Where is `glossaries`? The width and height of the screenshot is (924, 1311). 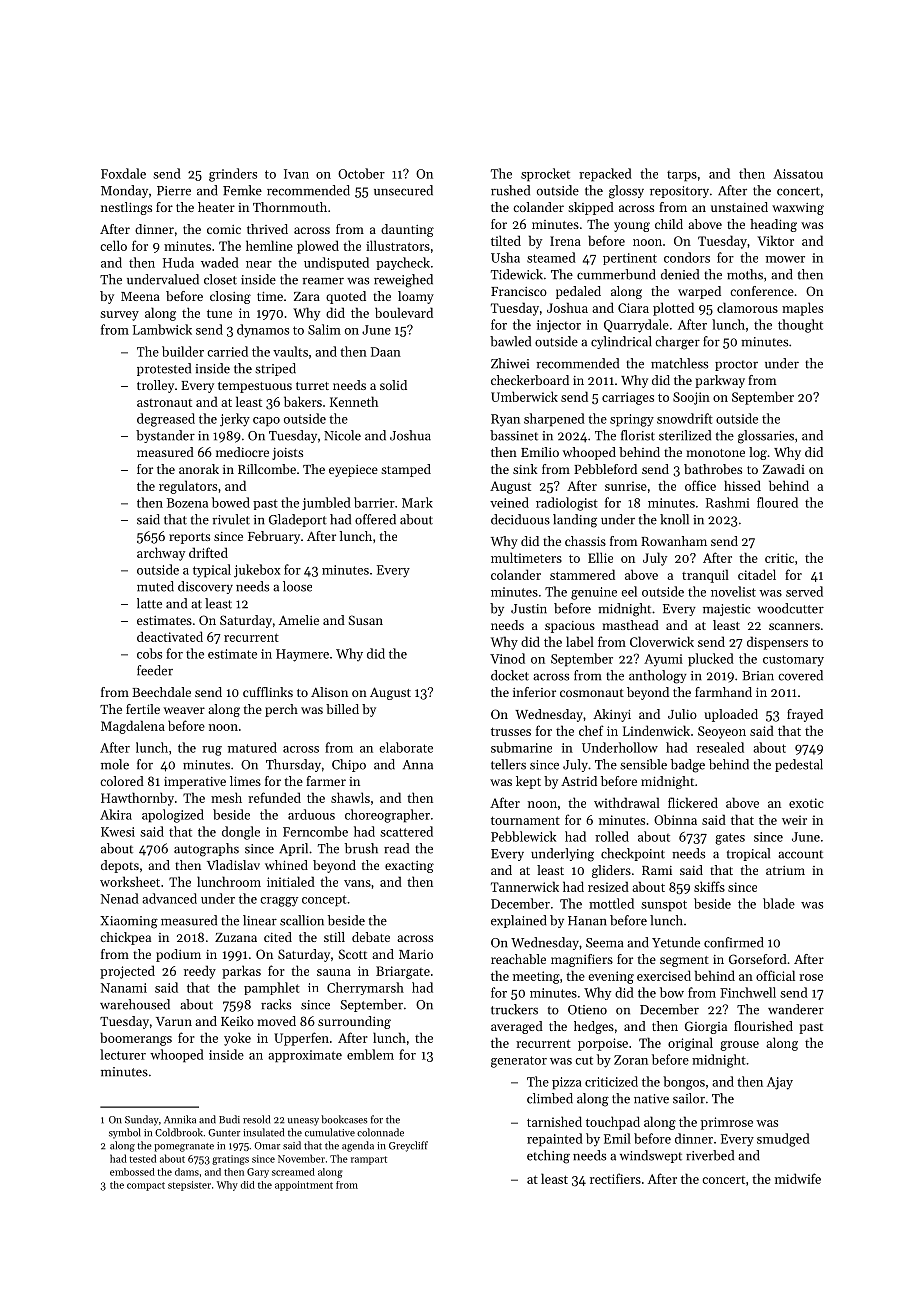
glossaries is located at coordinates (766, 437).
